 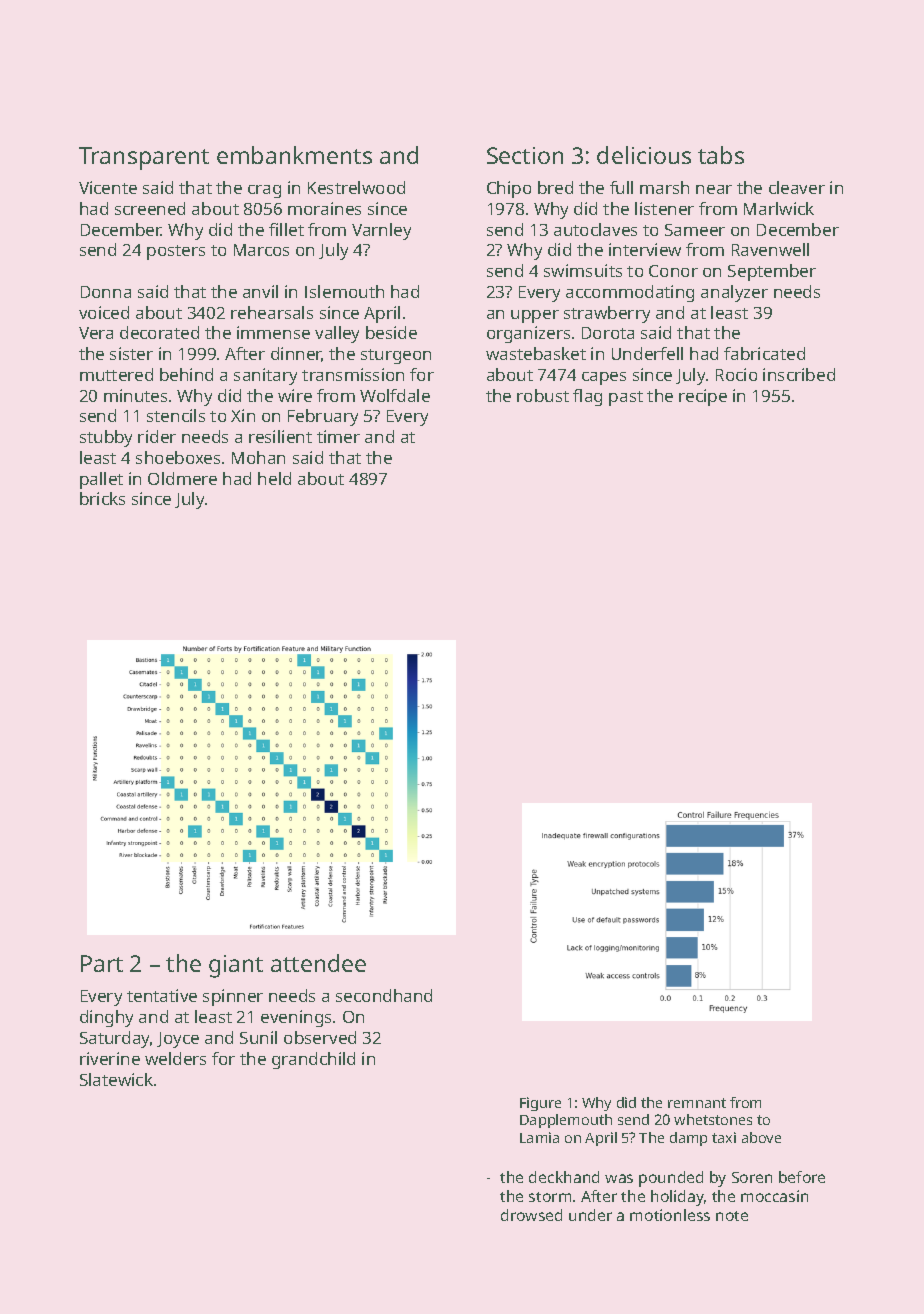 I want to click on decorated, so click(x=159, y=332).
